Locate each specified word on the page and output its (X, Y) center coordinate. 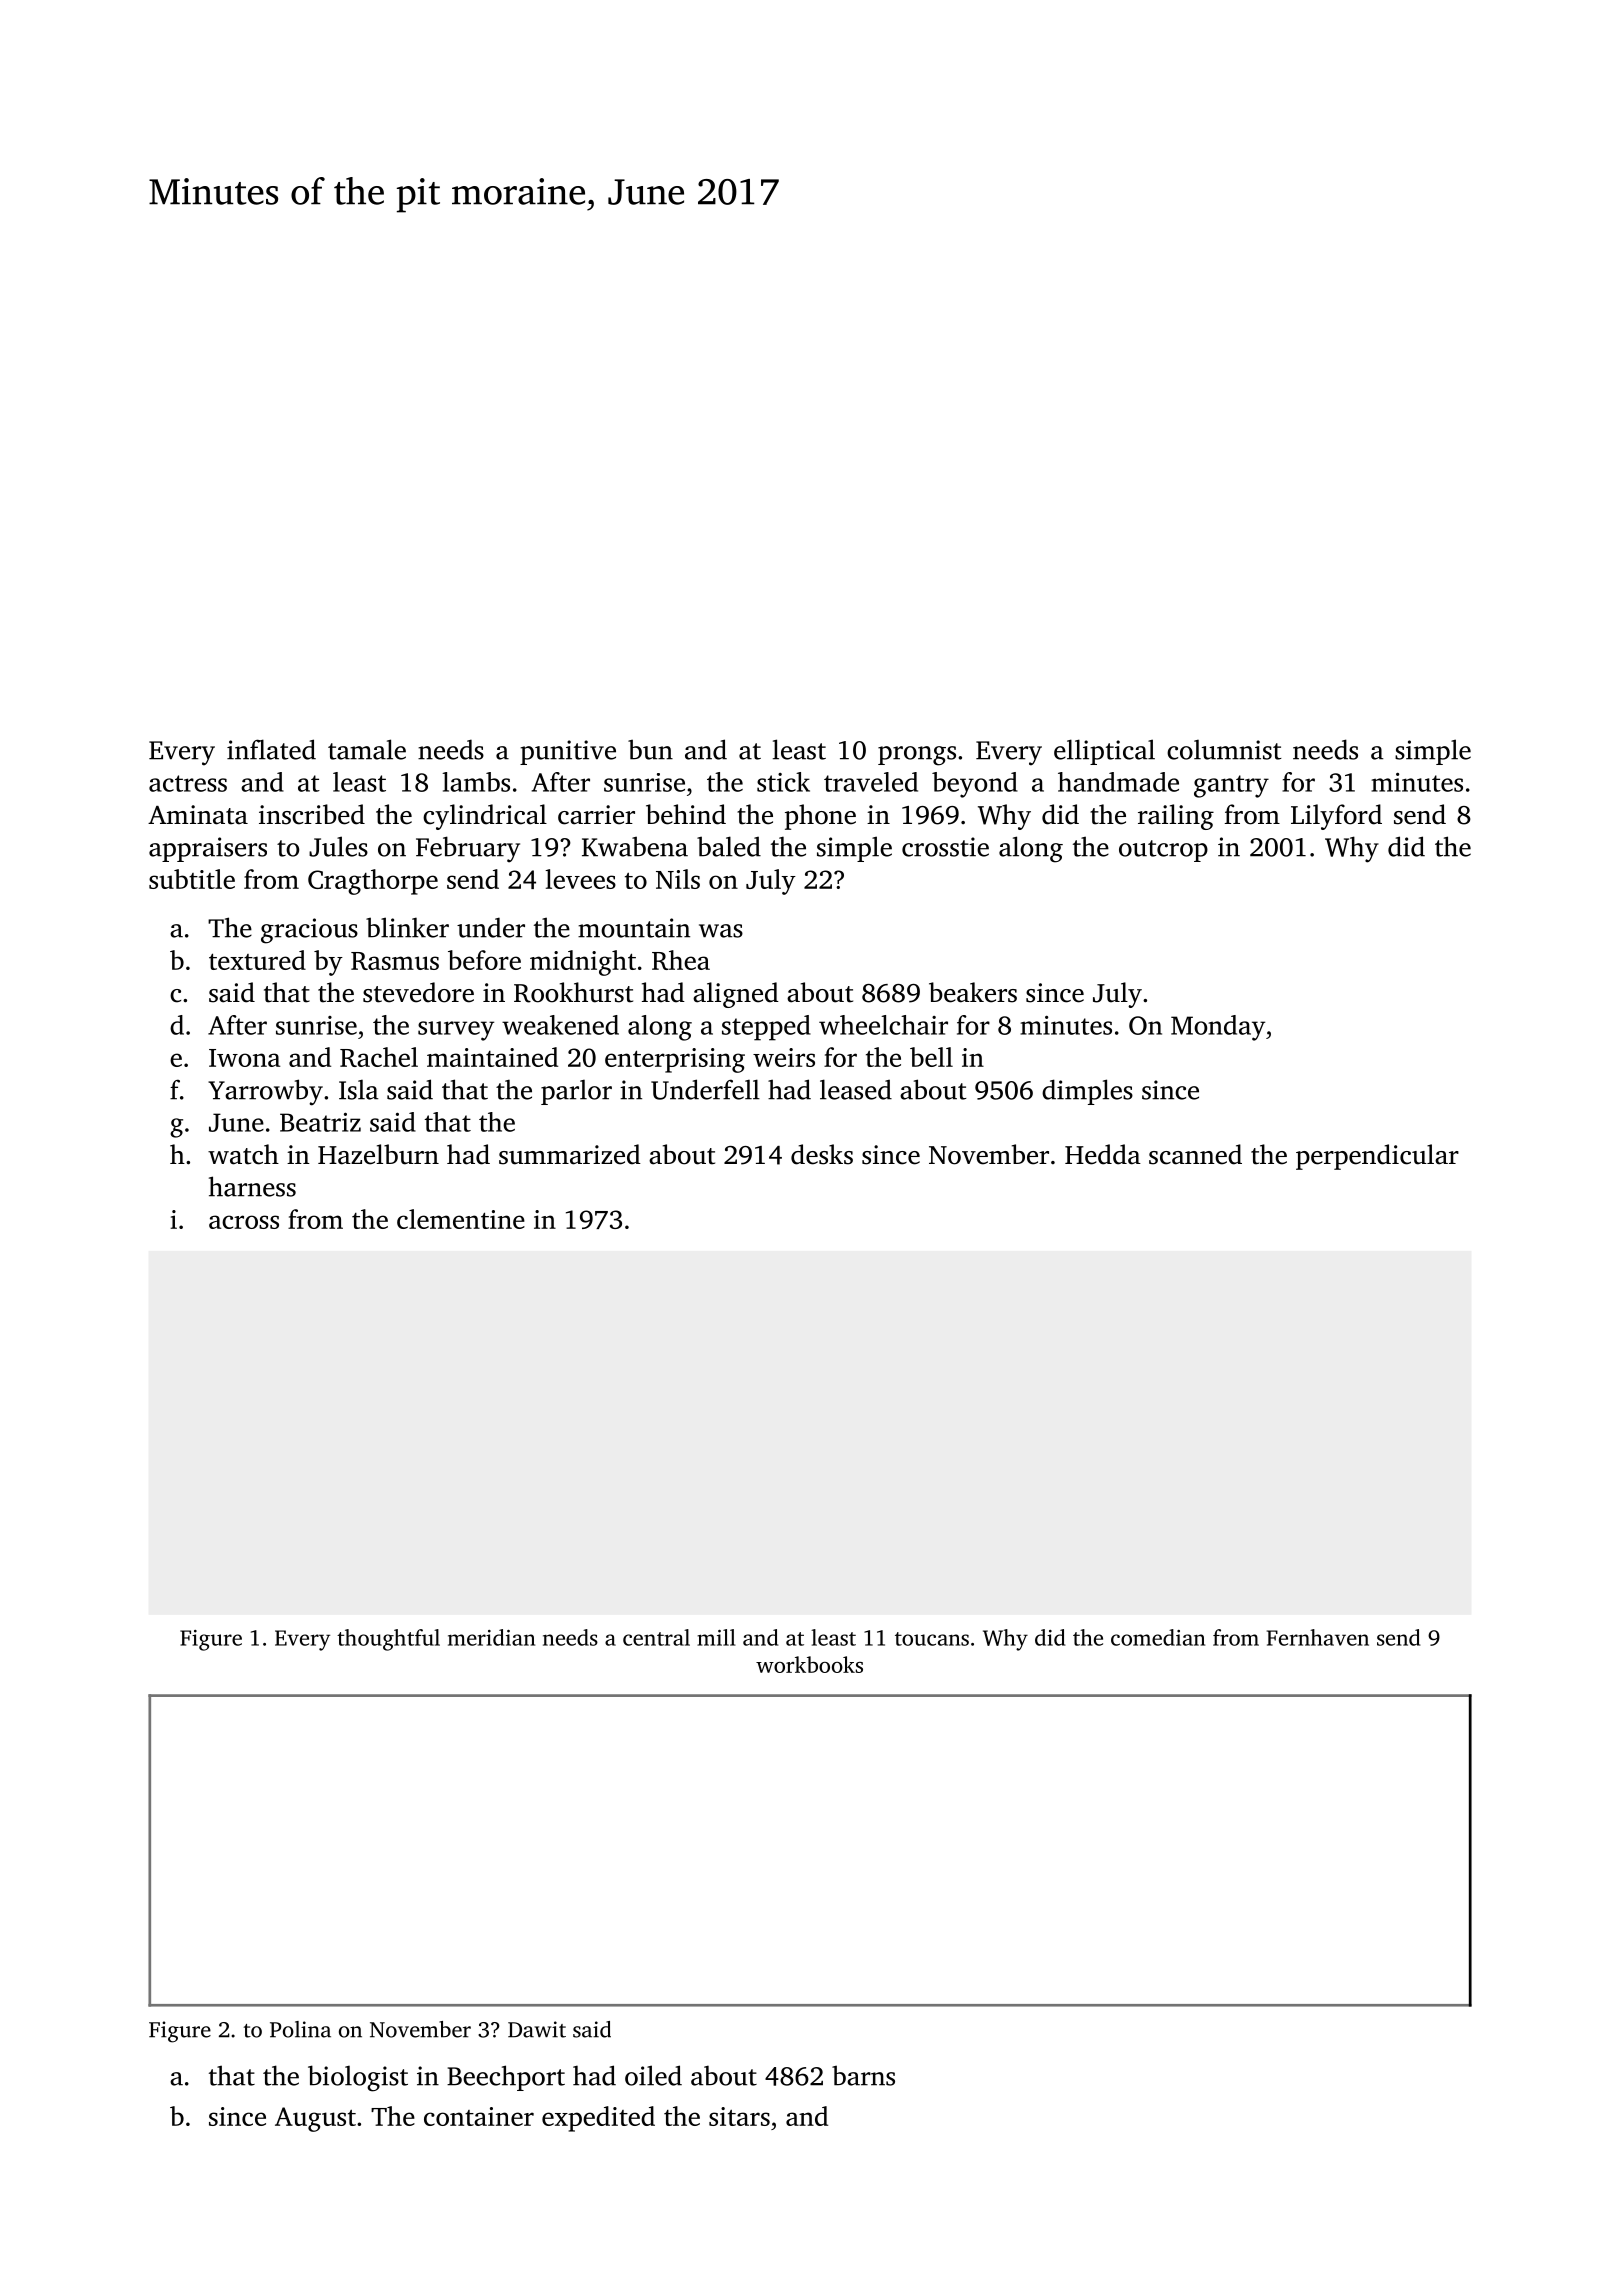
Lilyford (1336, 817)
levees (580, 879)
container (479, 2116)
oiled (653, 2075)
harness (252, 1186)
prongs (917, 756)
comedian (1158, 1637)
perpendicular (1377, 1157)
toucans (932, 1639)
